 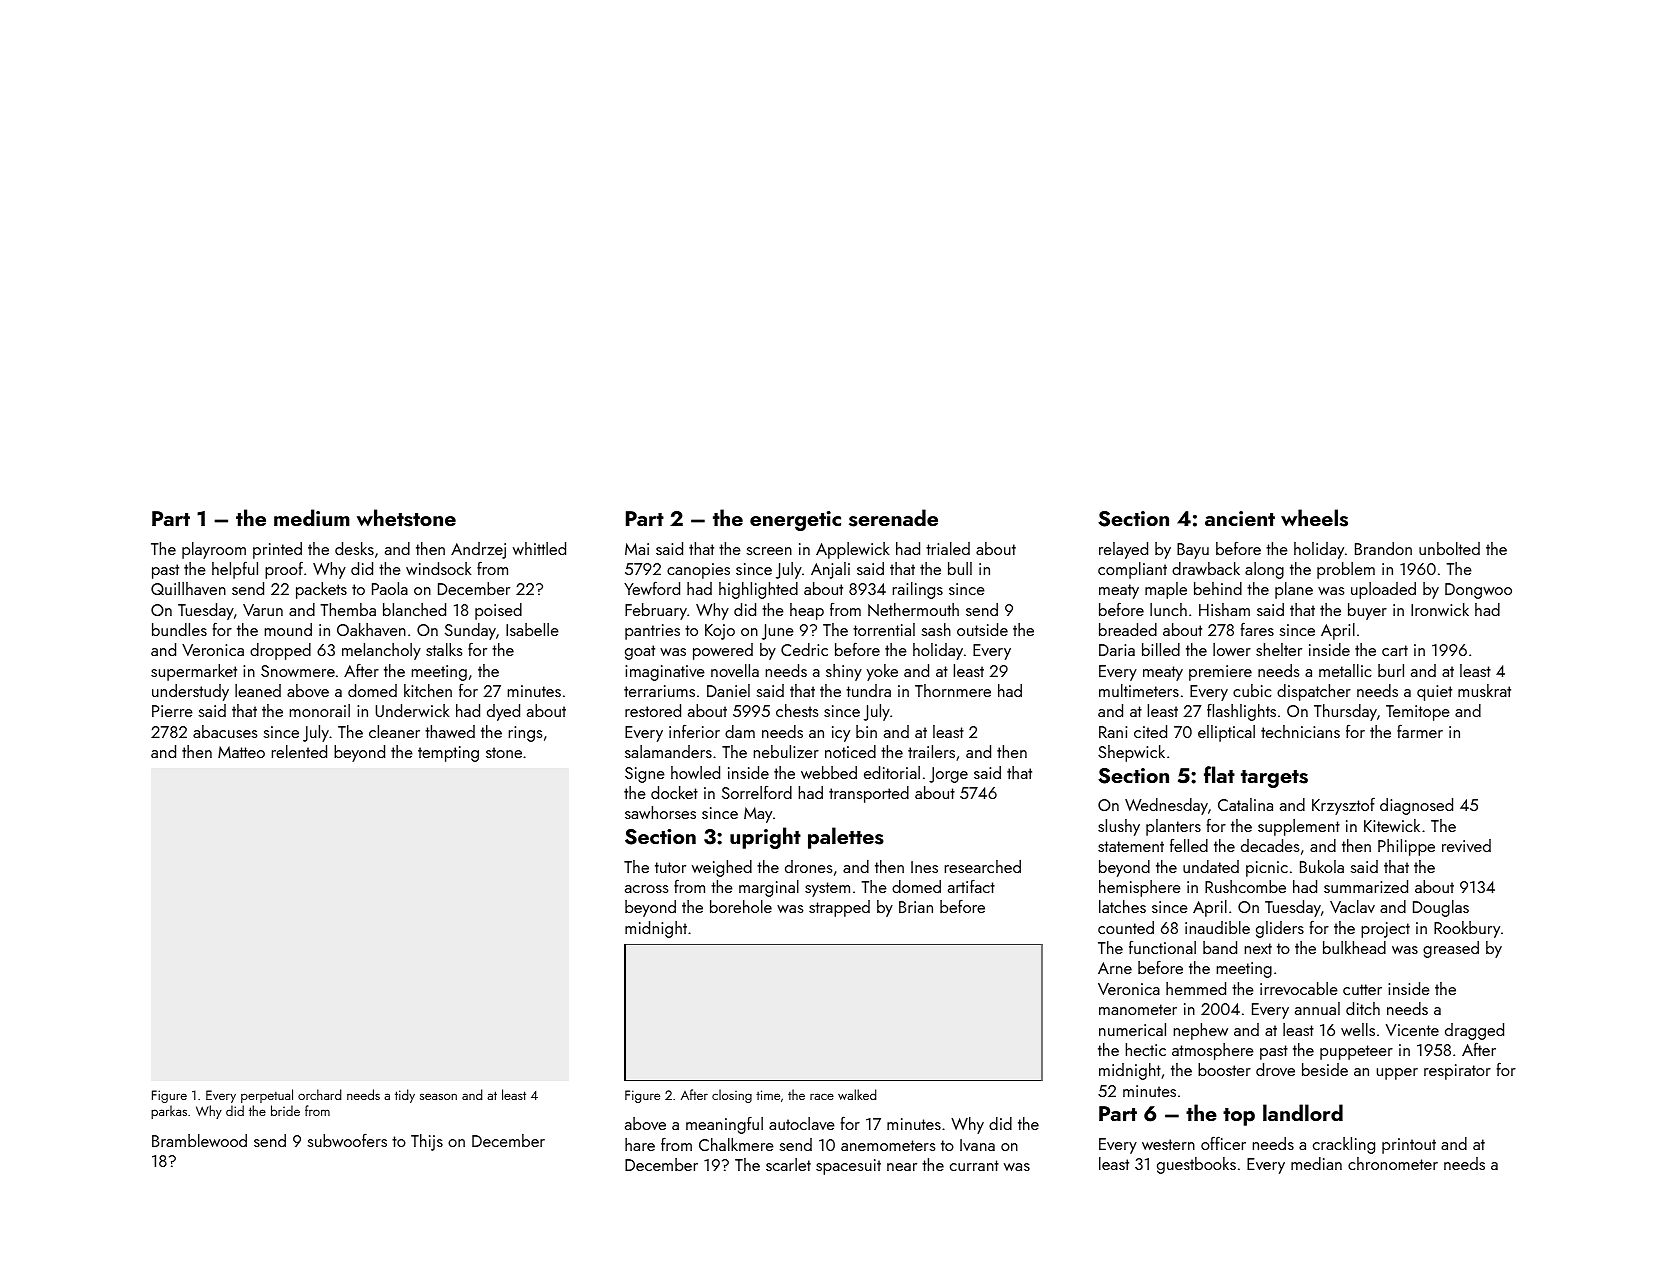 I want to click on Brian, so click(x=916, y=907).
